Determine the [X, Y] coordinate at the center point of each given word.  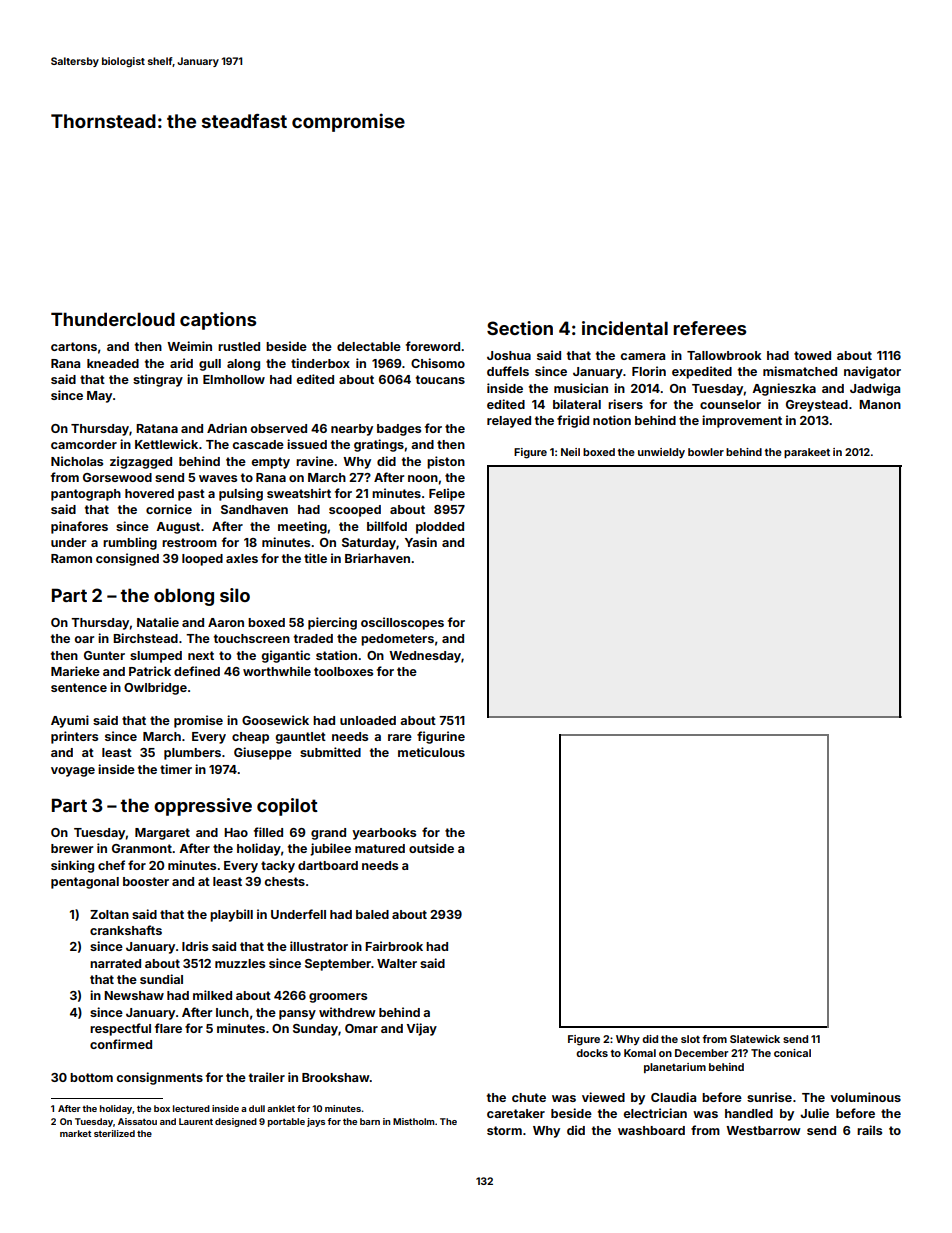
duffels [508, 371]
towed [812, 355]
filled [268, 832]
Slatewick [755, 1039]
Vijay [421, 1029]
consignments [159, 1078]
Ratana [157, 428]
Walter [397, 963]
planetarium [675, 1068]
